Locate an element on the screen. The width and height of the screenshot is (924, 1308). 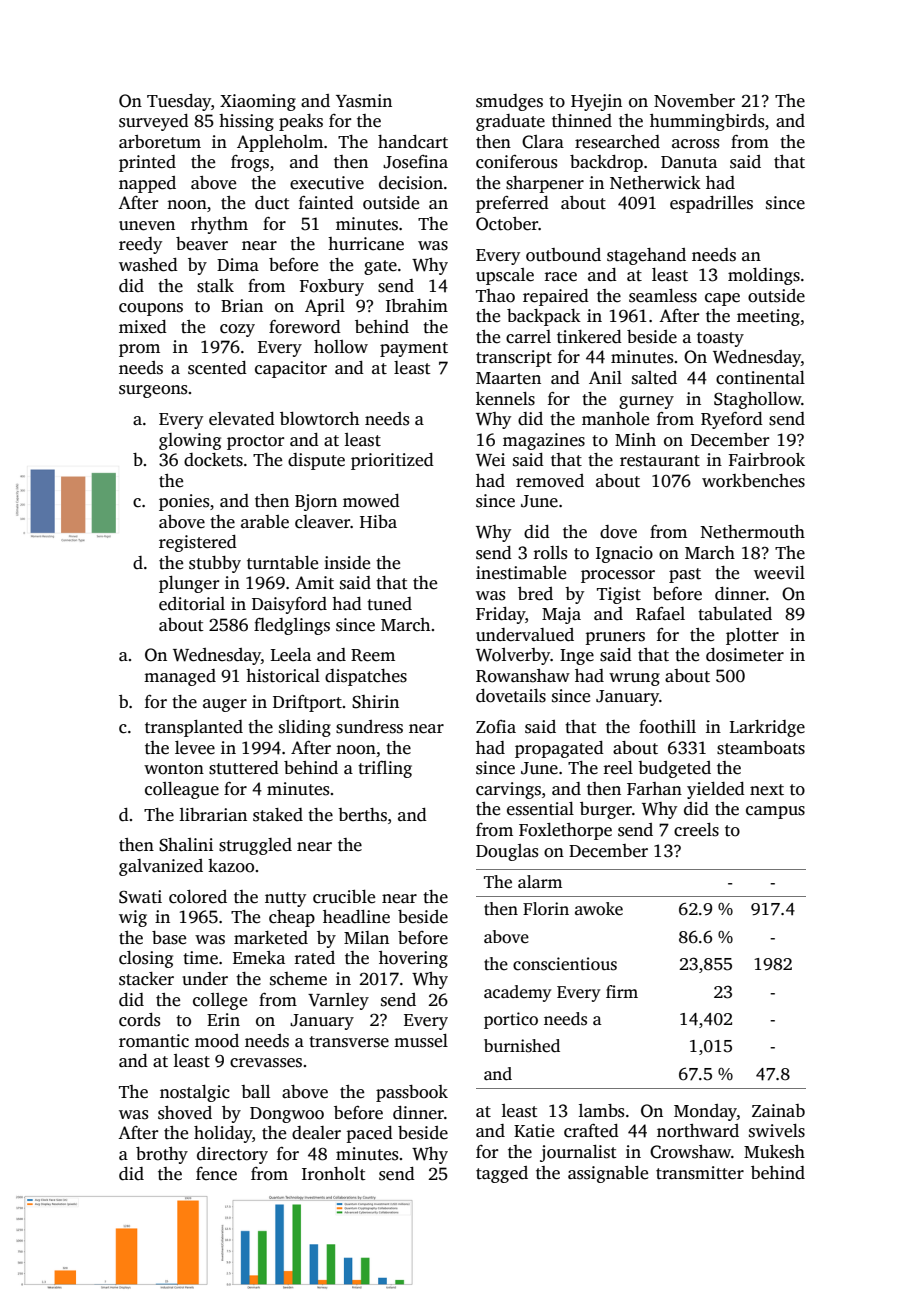
Yasmin is located at coordinates (364, 101).
